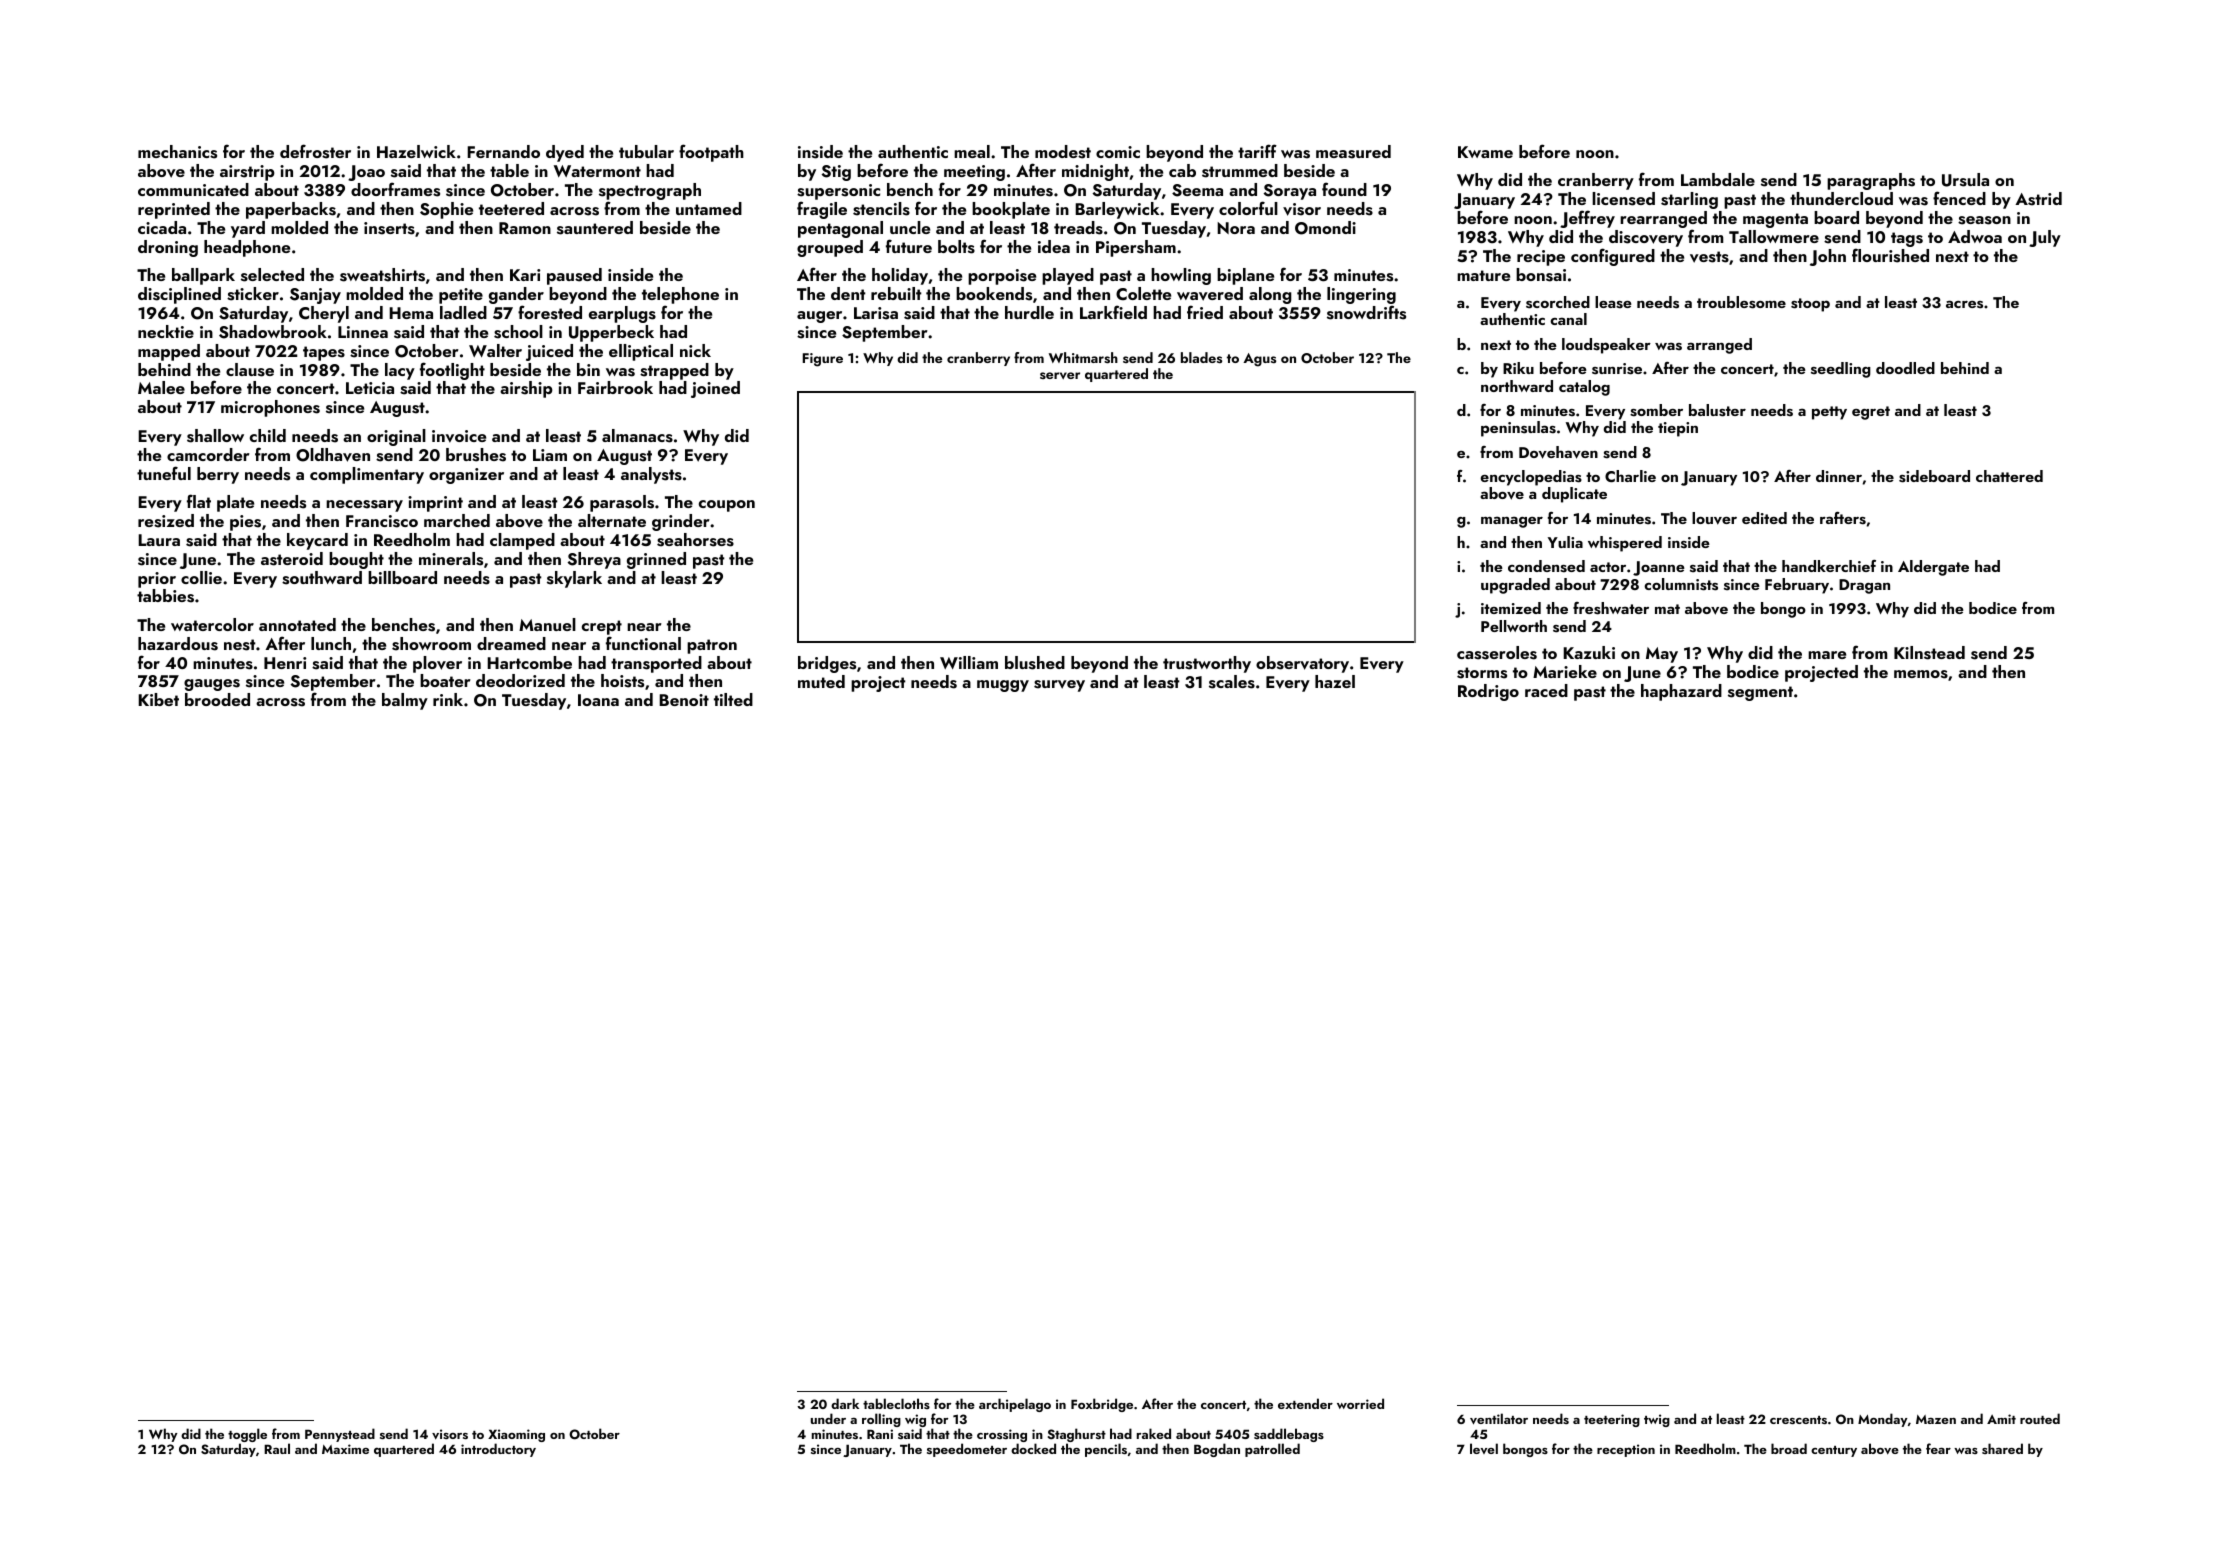 Image resolution: width=2213 pixels, height=1565 pixels. What do you see at coordinates (1106, 1450) in the screenshot?
I see `pencils` at bounding box center [1106, 1450].
